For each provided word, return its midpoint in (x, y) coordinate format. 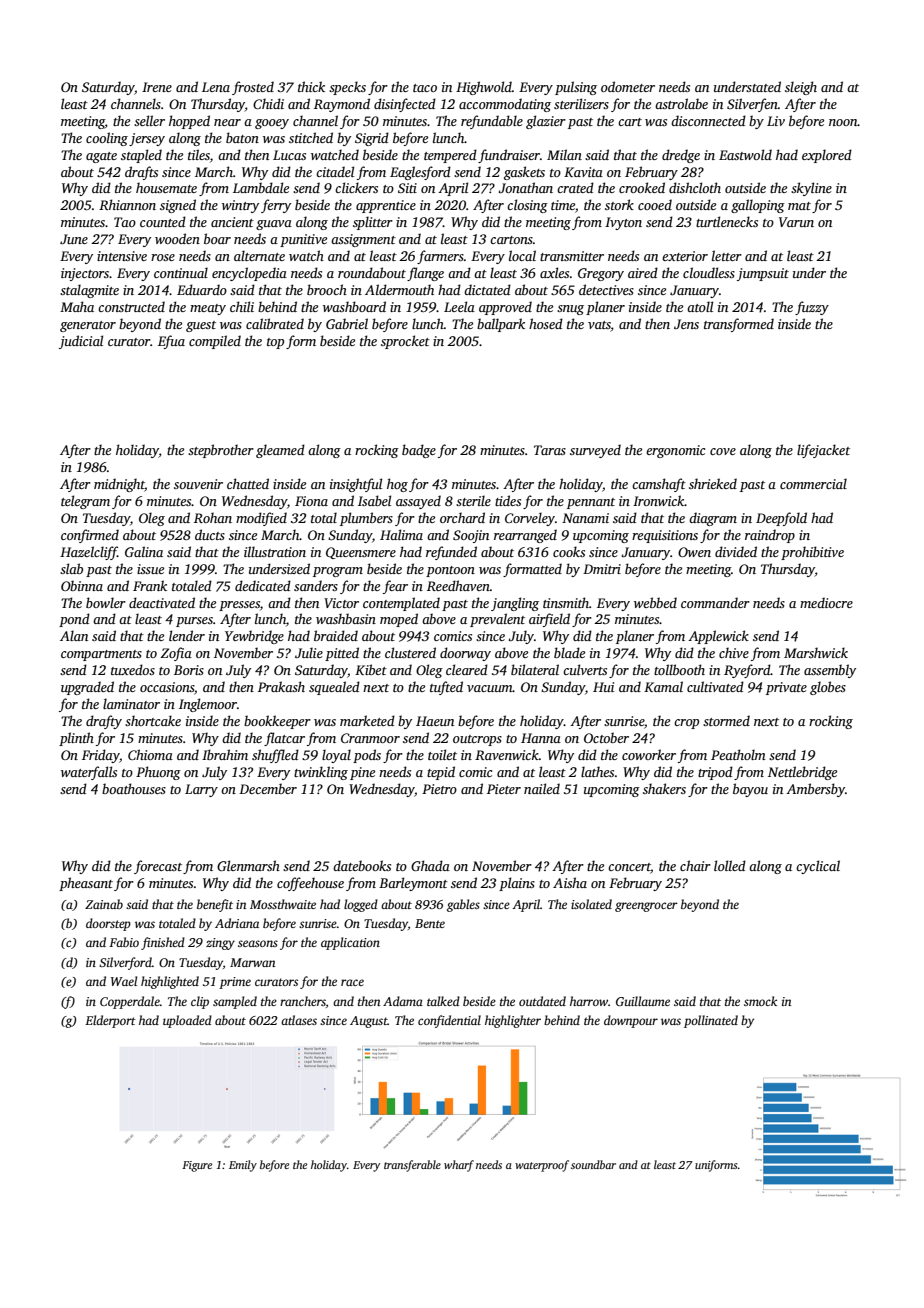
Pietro (439, 789)
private (786, 688)
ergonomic (675, 451)
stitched (311, 137)
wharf (459, 1166)
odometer (628, 86)
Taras (550, 450)
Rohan (213, 517)
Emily (243, 1166)
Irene (157, 87)
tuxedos (133, 669)
